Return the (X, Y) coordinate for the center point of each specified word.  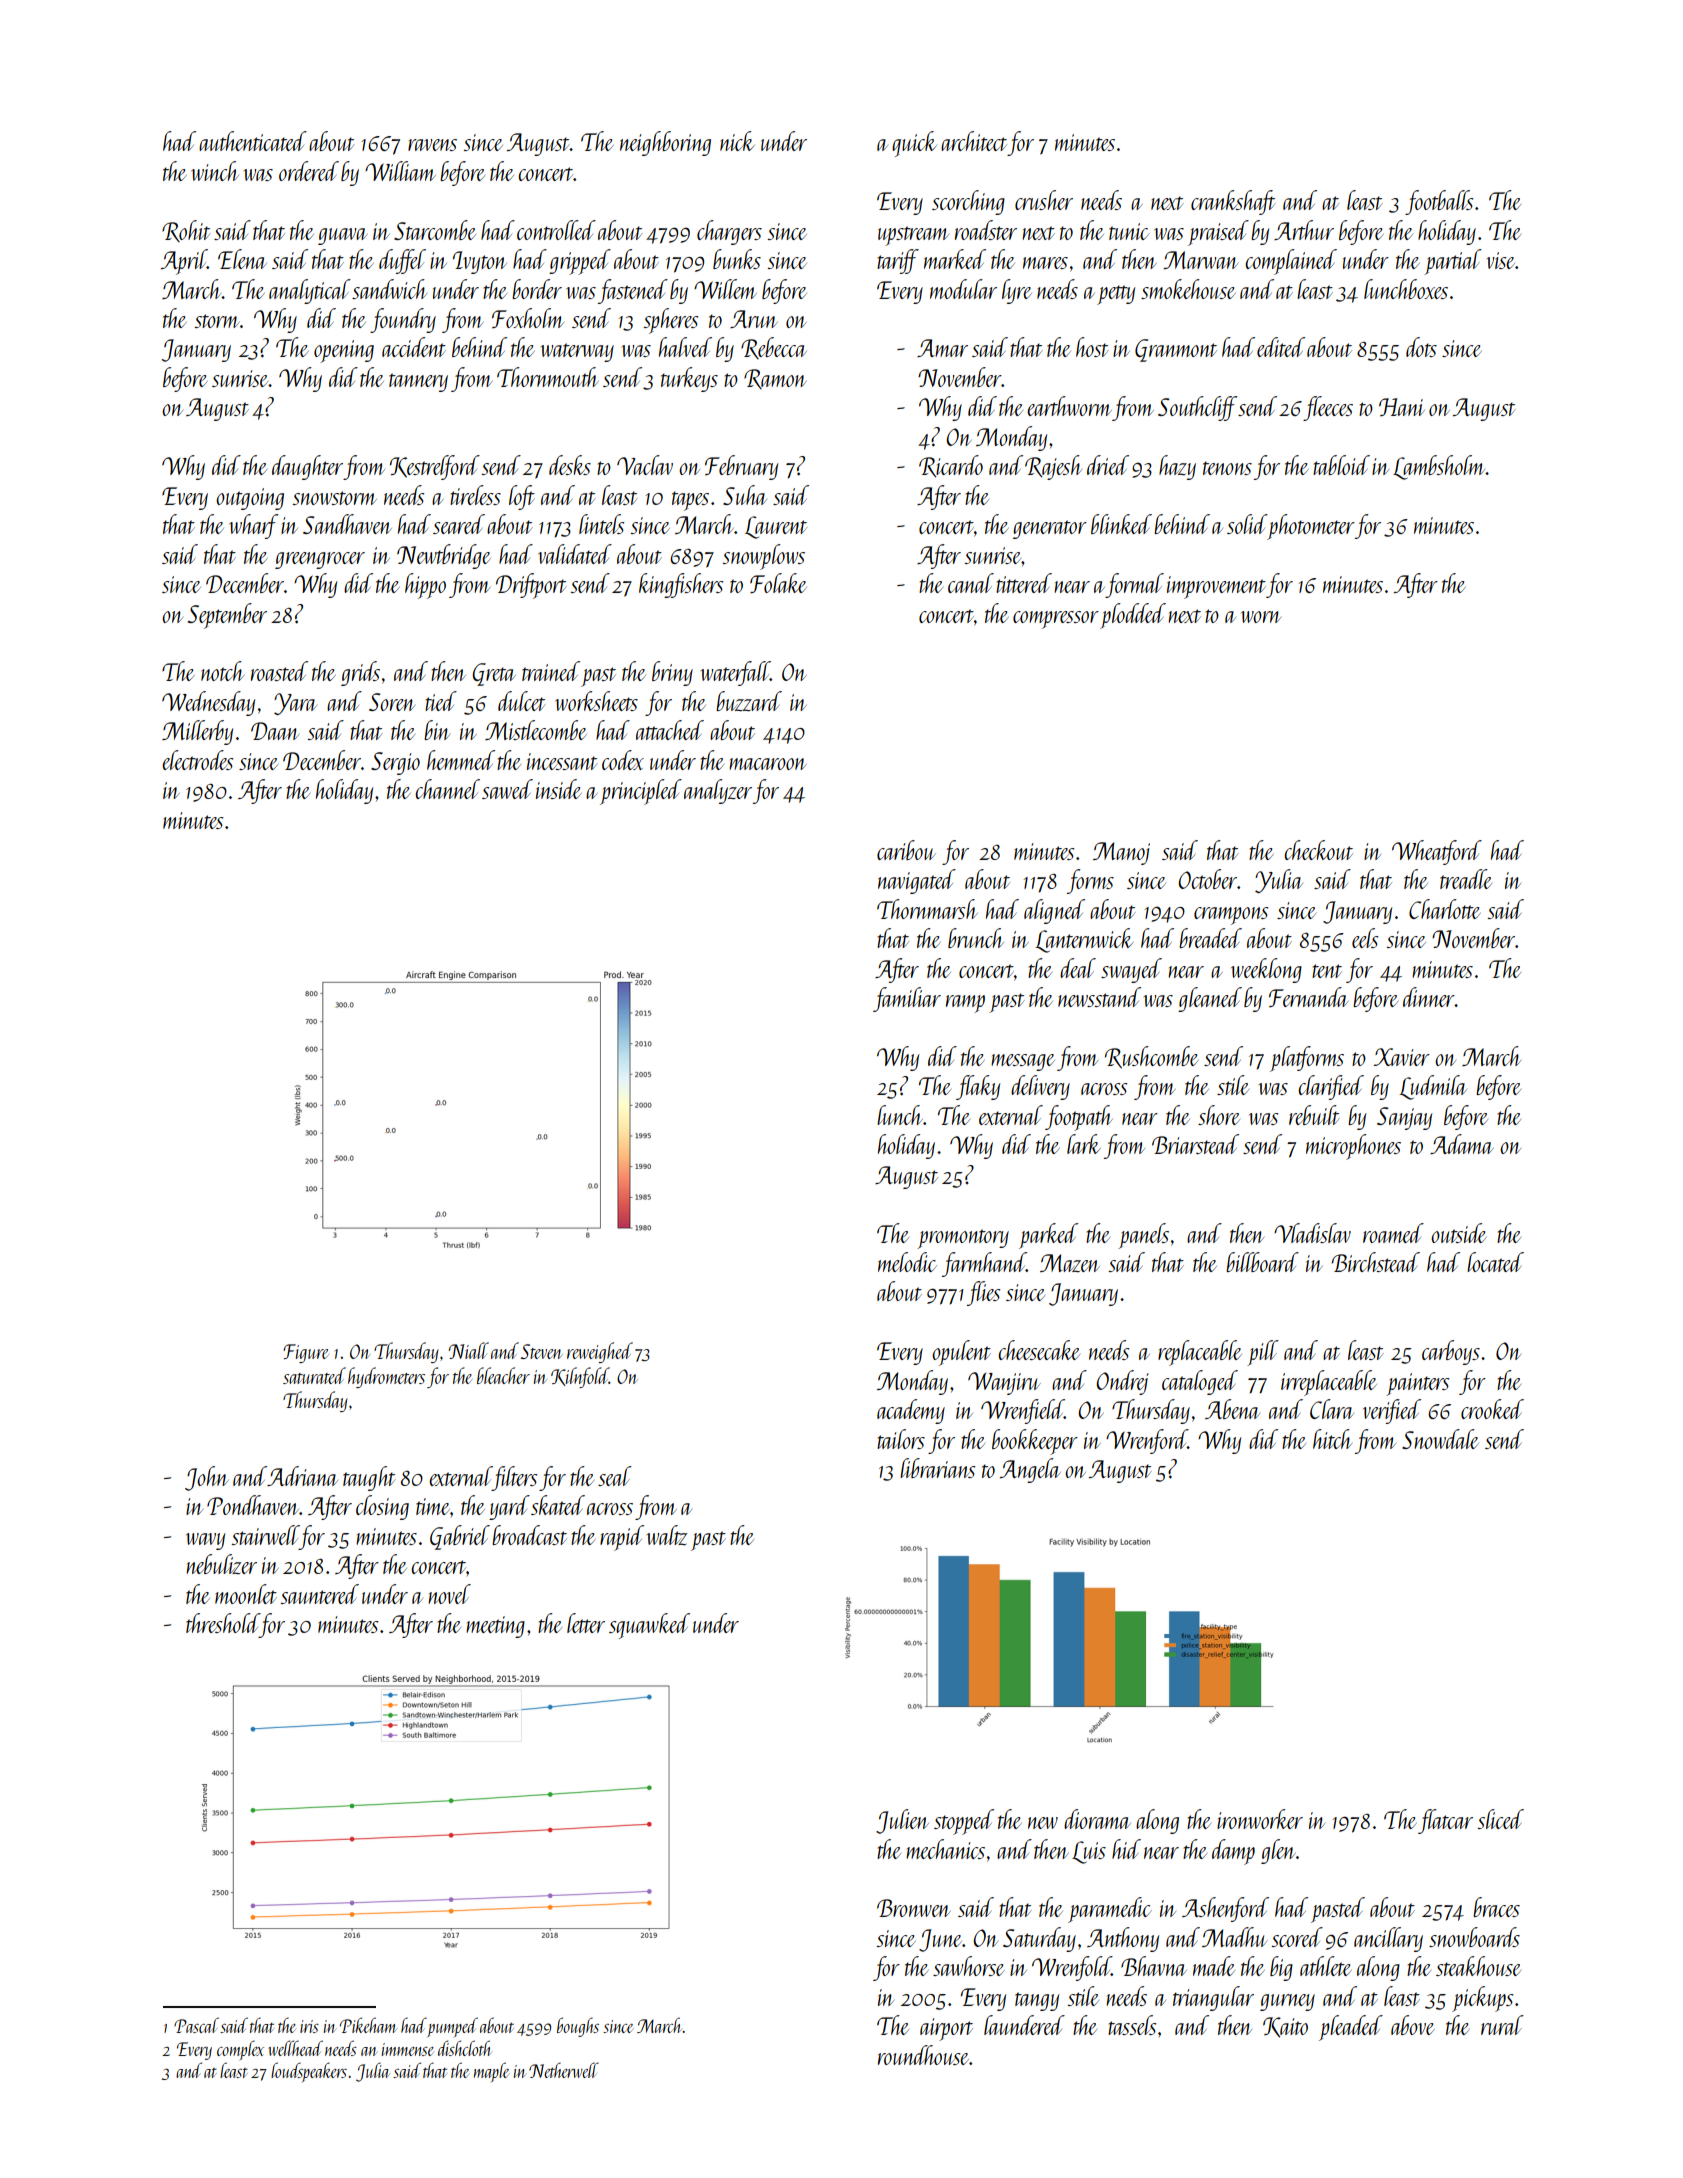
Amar (942, 348)
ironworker (1260, 1819)
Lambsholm (1439, 467)
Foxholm (528, 318)
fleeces (1328, 408)
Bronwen (914, 1908)
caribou (906, 850)
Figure (306, 1353)
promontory (963, 1239)
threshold (223, 1623)
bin (437, 730)
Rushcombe (1152, 1057)
